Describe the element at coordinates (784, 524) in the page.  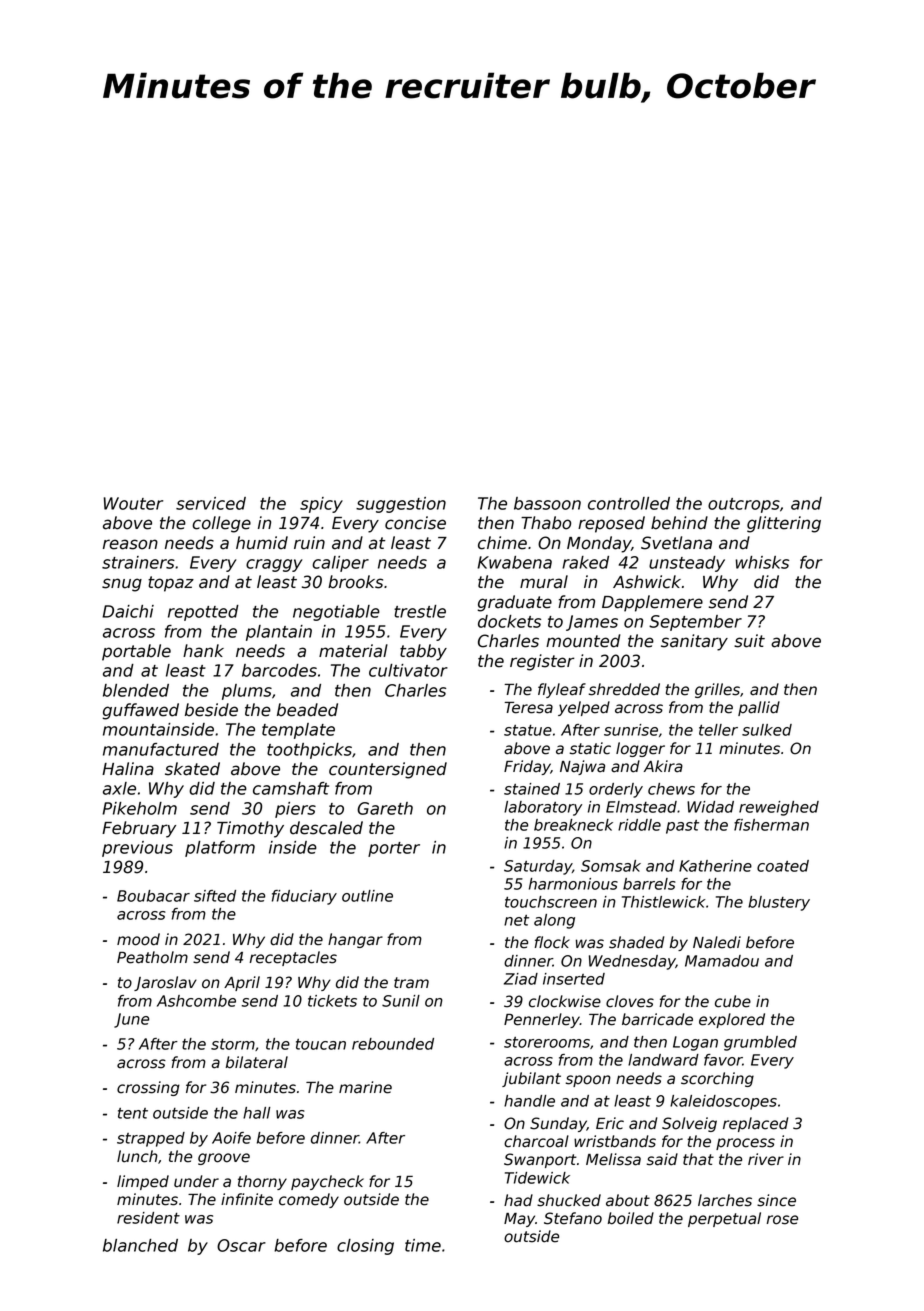
I see `glittering` at that location.
